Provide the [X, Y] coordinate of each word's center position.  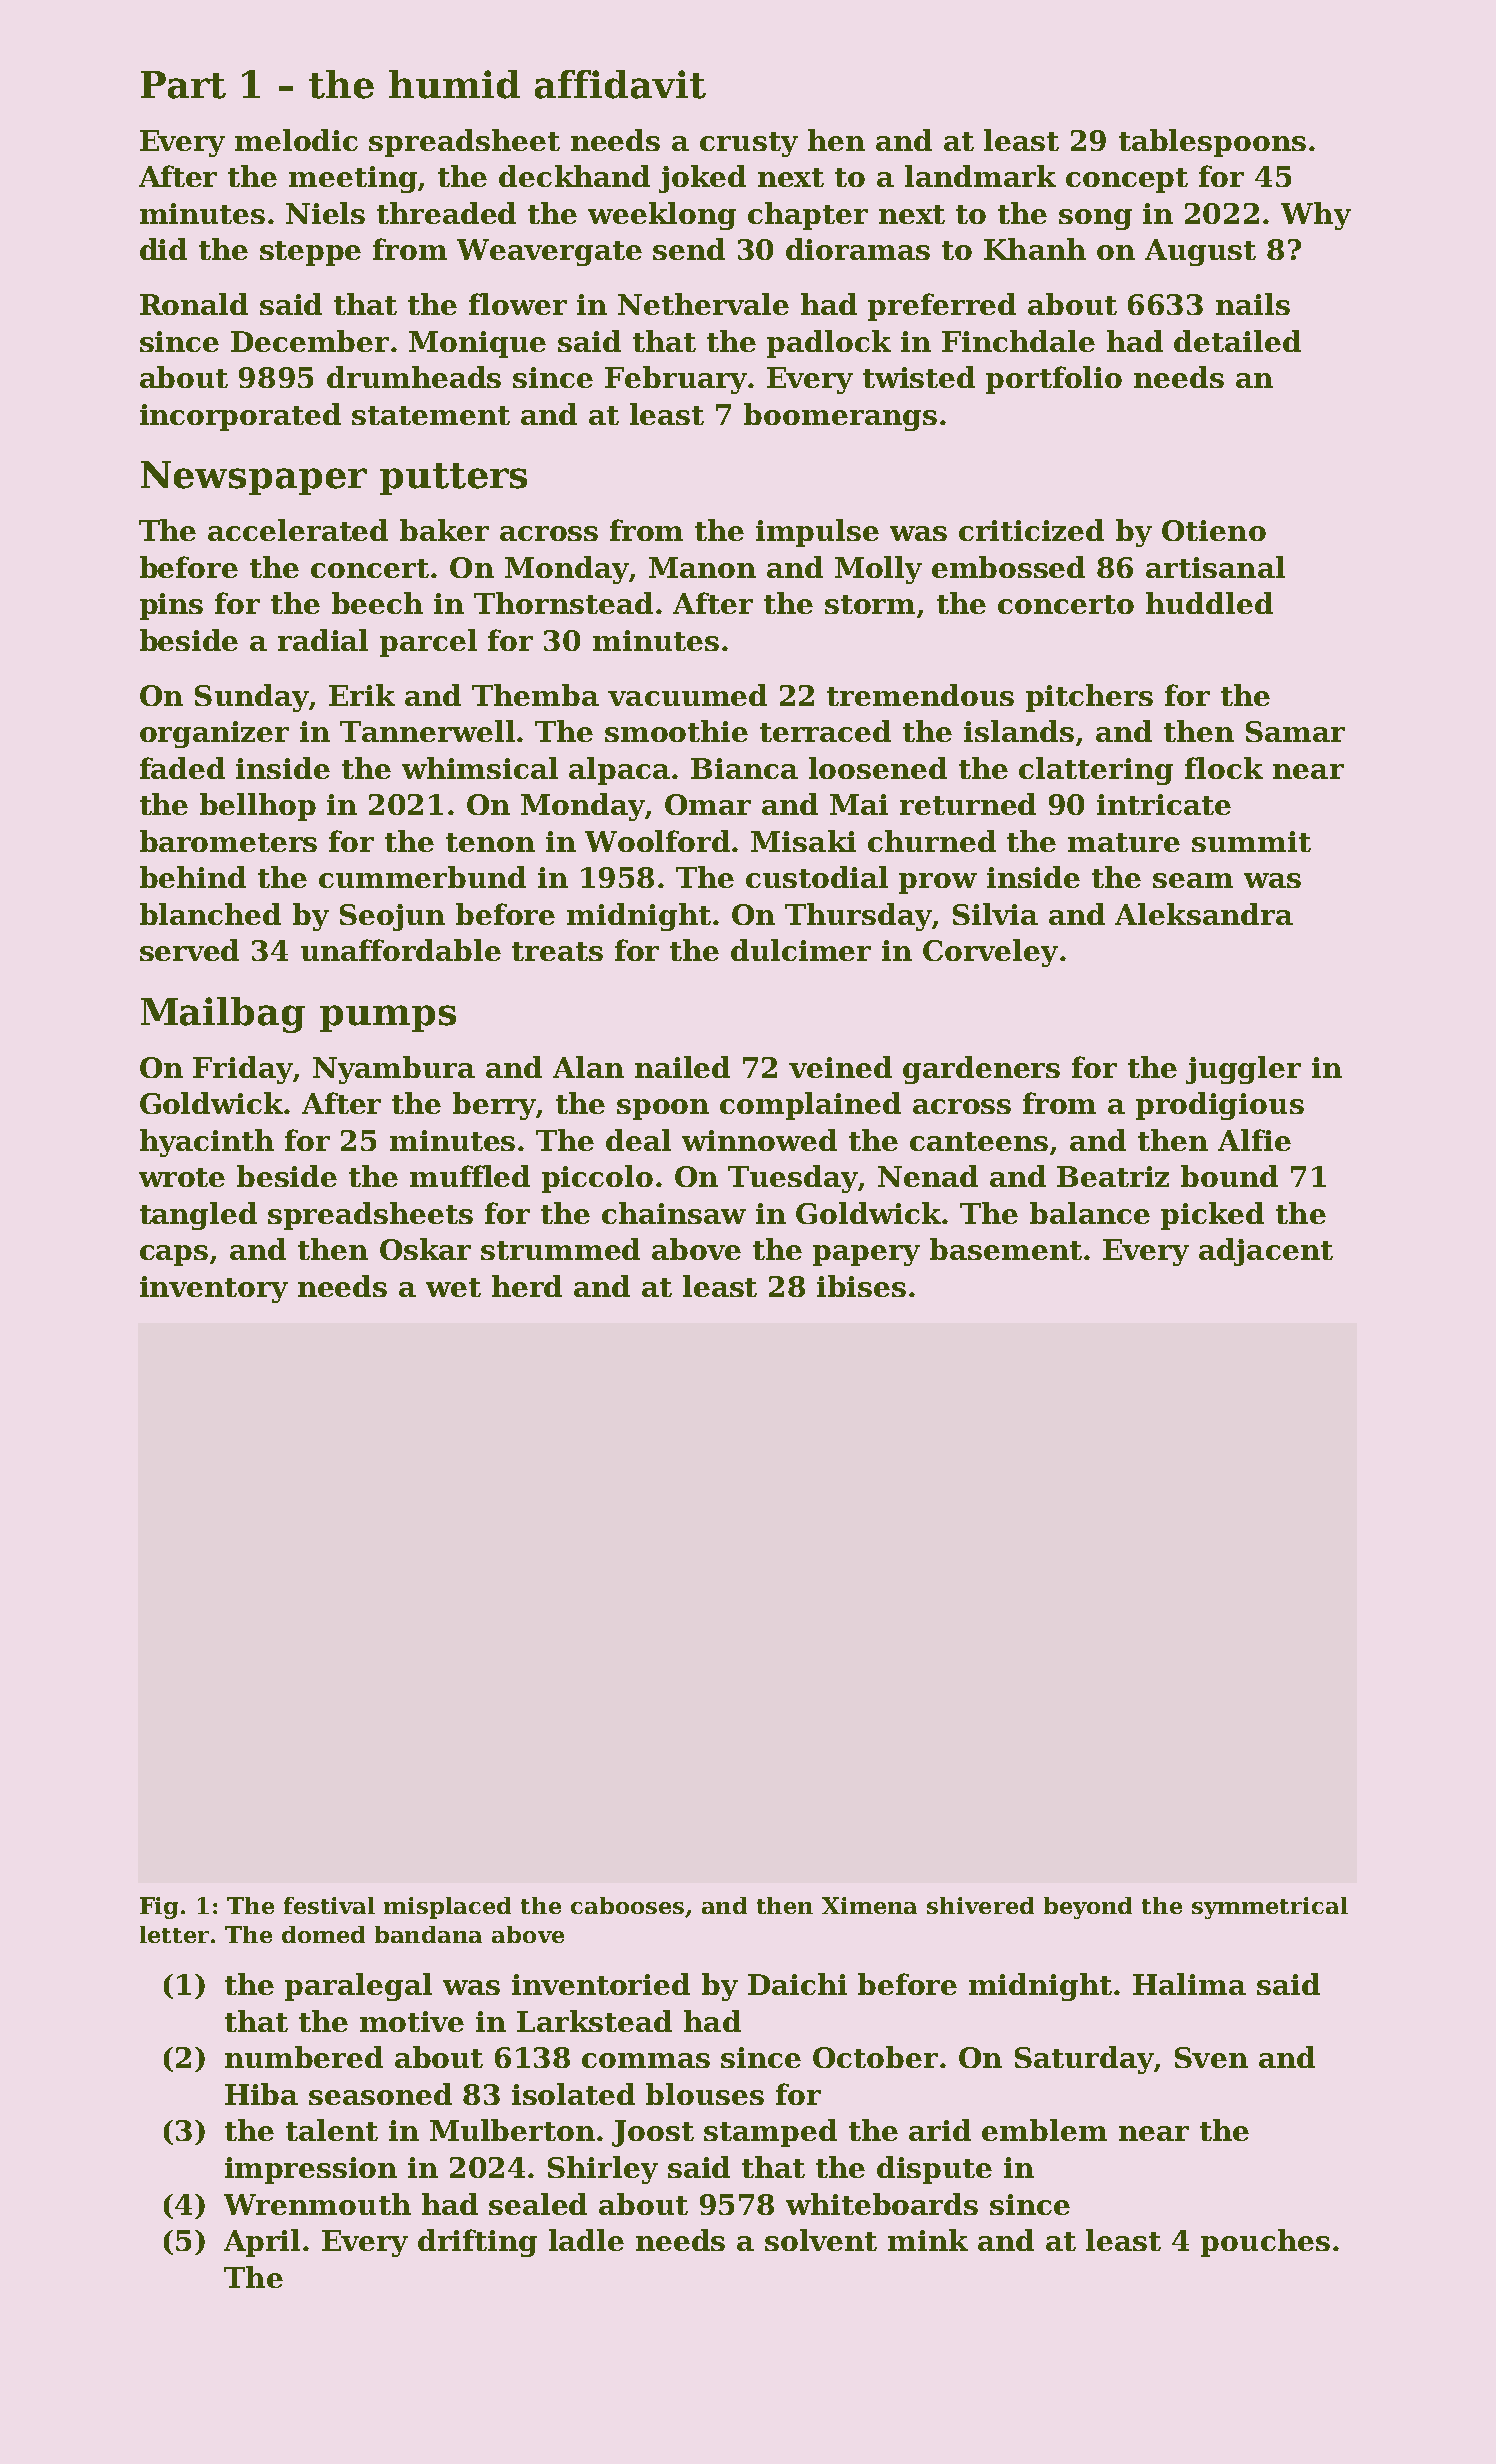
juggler [1243, 1070]
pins [171, 606]
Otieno [1214, 530]
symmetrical [1270, 1908]
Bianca [744, 768]
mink [928, 2240]
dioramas [858, 249]
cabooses [627, 1905]
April [262, 2243]
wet [453, 1287]
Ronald [194, 304]
